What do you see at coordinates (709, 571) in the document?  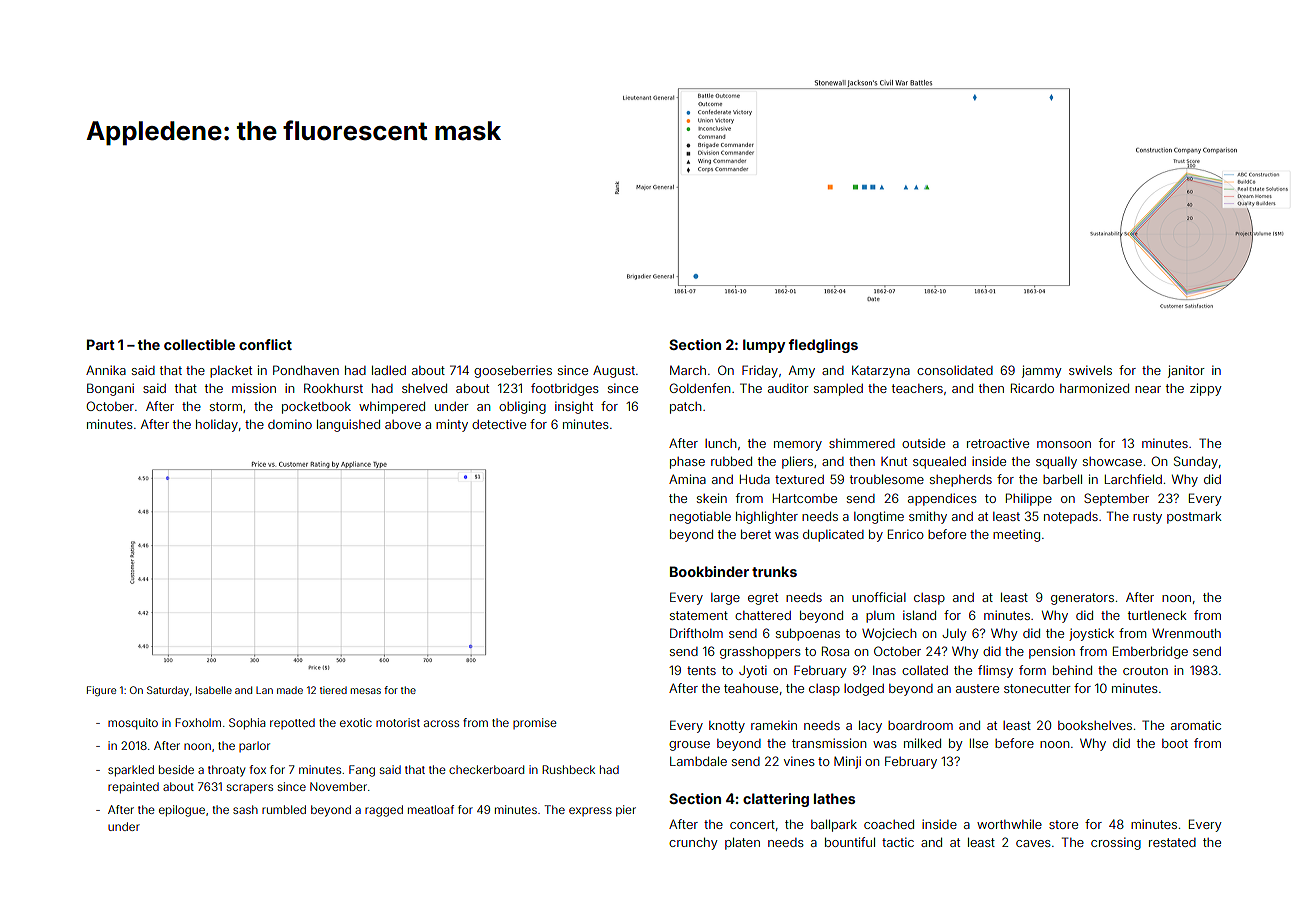 I see `Bookbinder` at bounding box center [709, 571].
